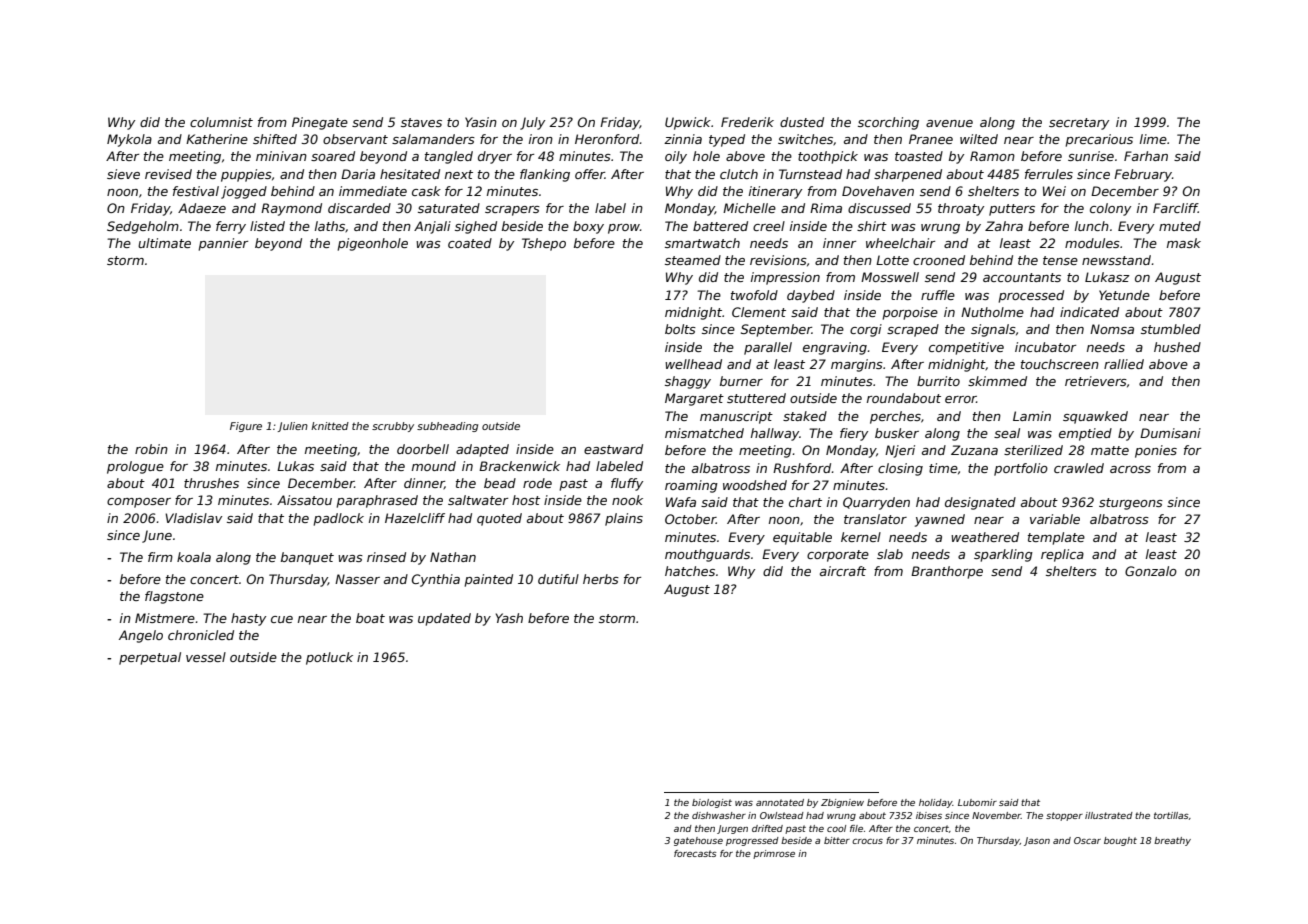  Describe the element at coordinates (698, 841) in the document. I see `gatehouse` at that location.
